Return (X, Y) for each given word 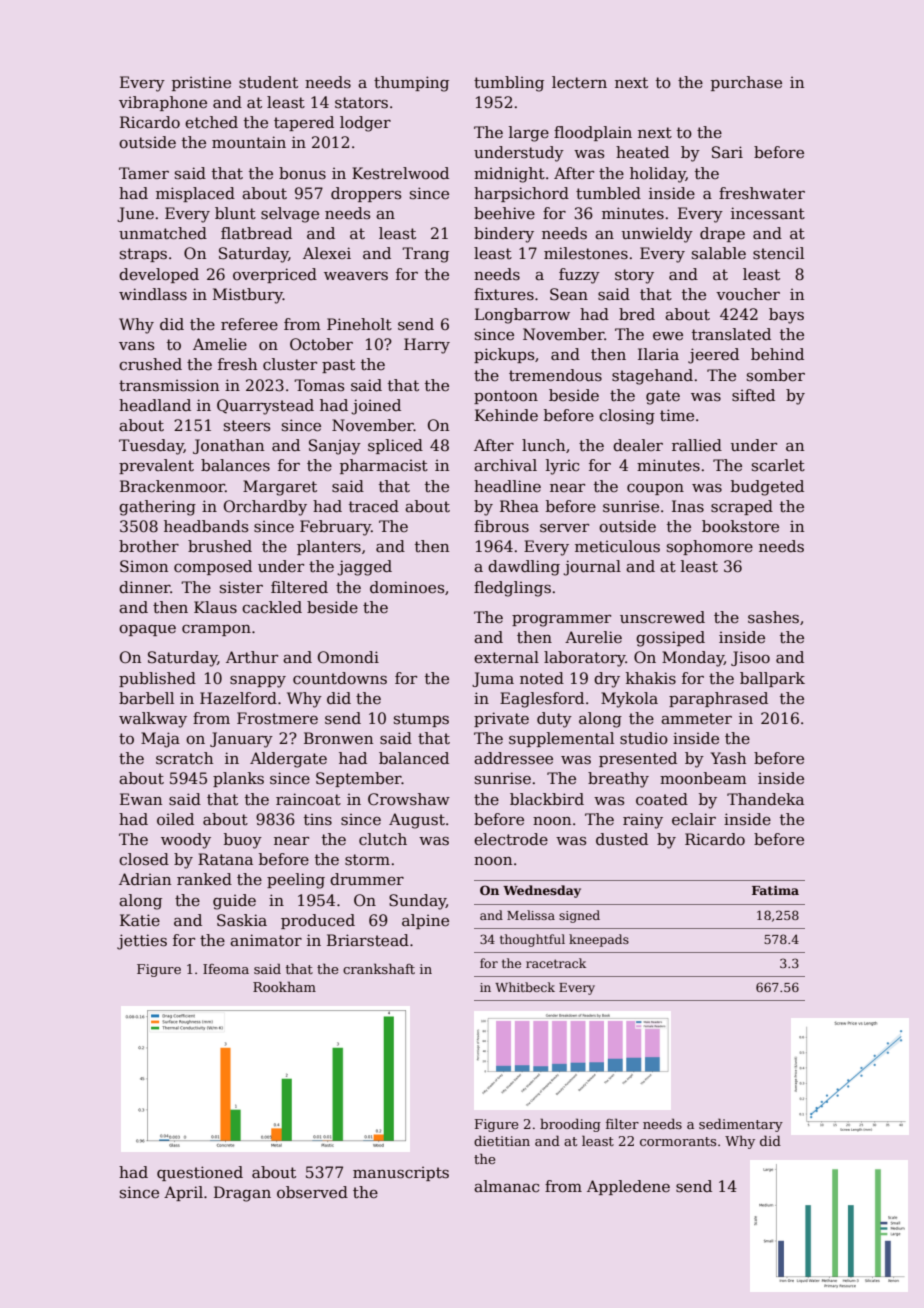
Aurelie (593, 637)
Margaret (280, 488)
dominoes (407, 587)
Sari (727, 152)
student (268, 82)
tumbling (509, 84)
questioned (200, 1173)
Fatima (775, 890)
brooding (570, 1125)
